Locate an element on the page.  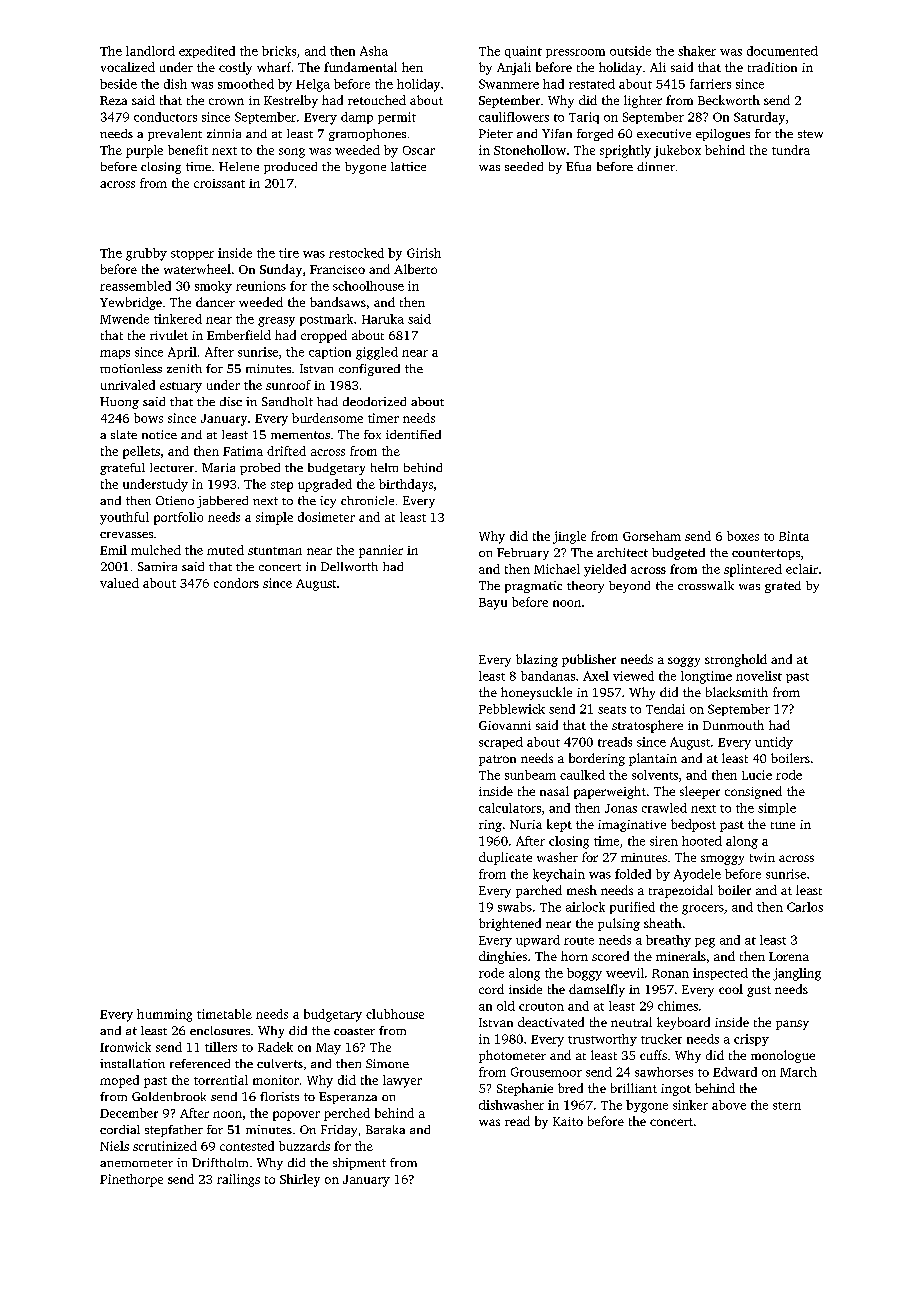
crispy is located at coordinates (751, 1040).
